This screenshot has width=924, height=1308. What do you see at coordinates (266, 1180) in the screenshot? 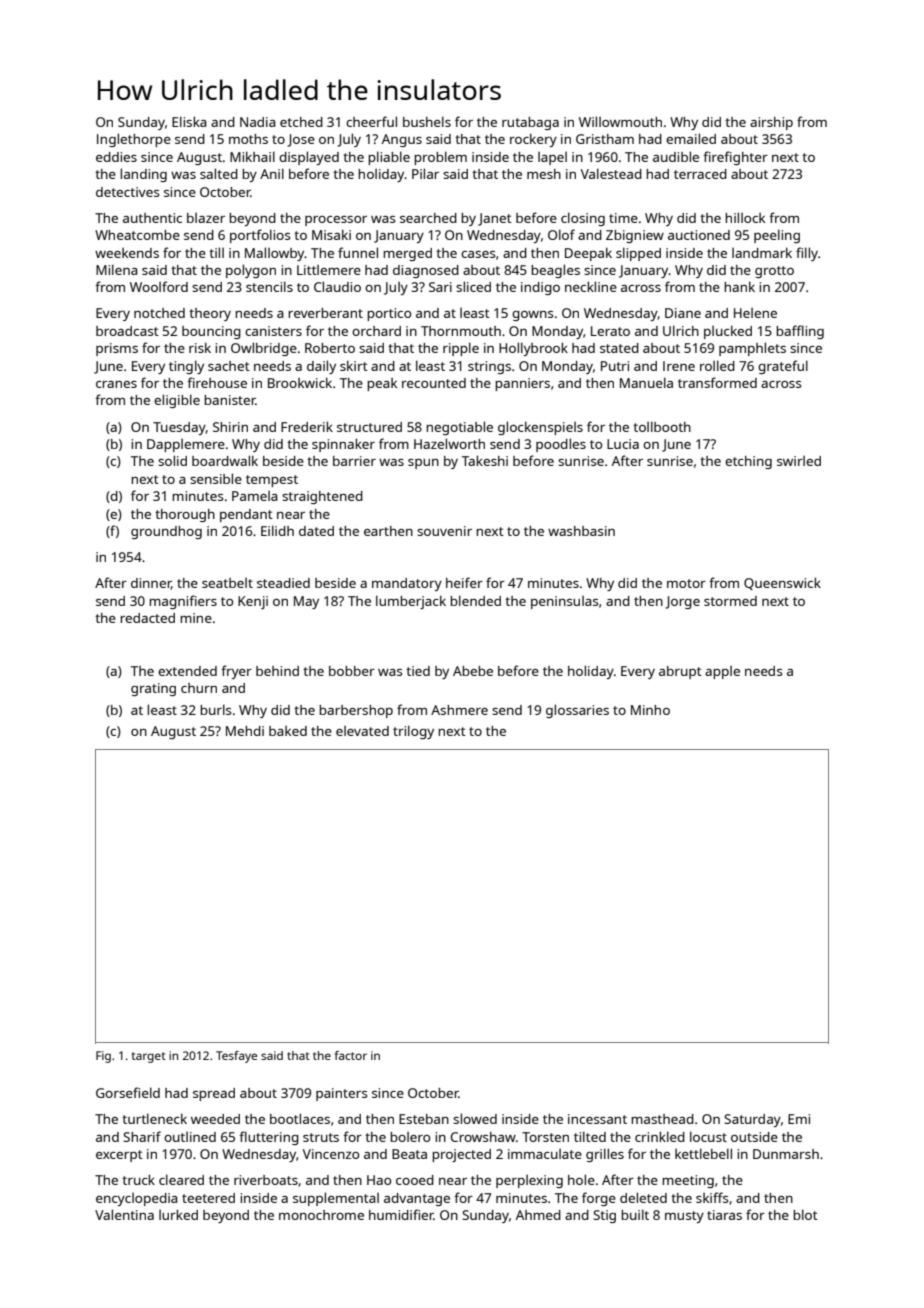
I see `riverboats` at bounding box center [266, 1180].
